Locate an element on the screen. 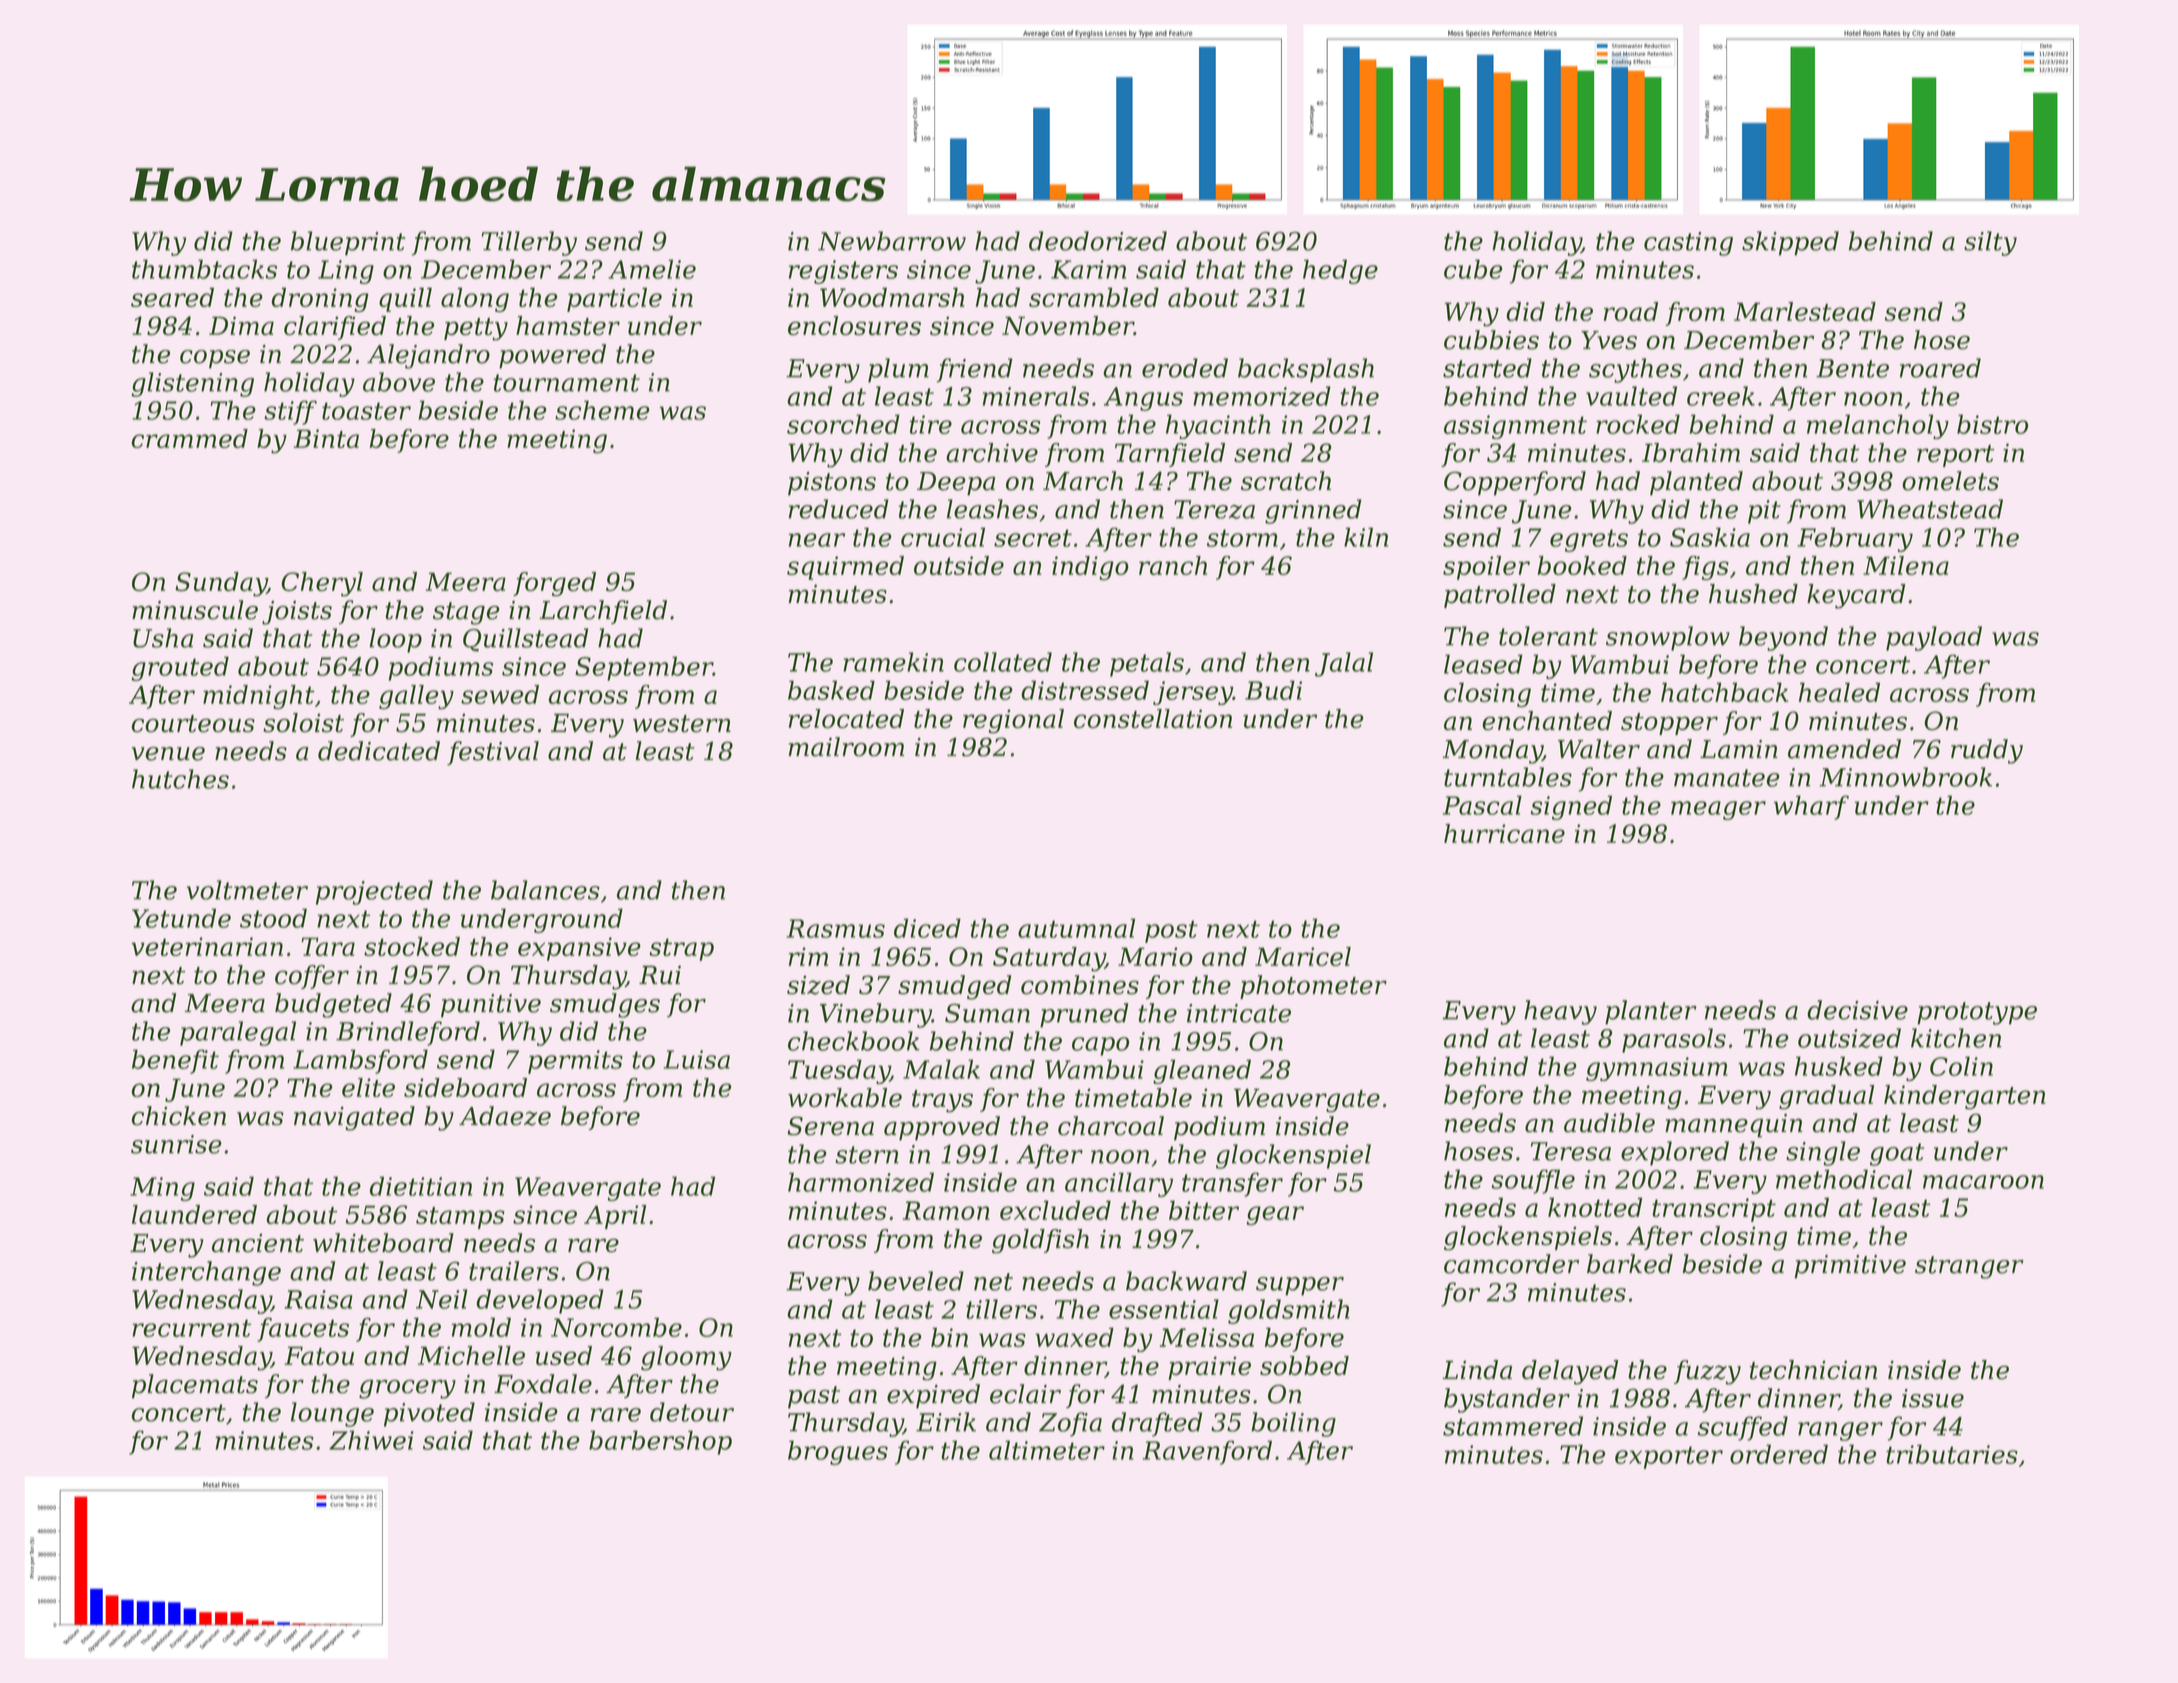  Marlestead is located at coordinates (1805, 311).
